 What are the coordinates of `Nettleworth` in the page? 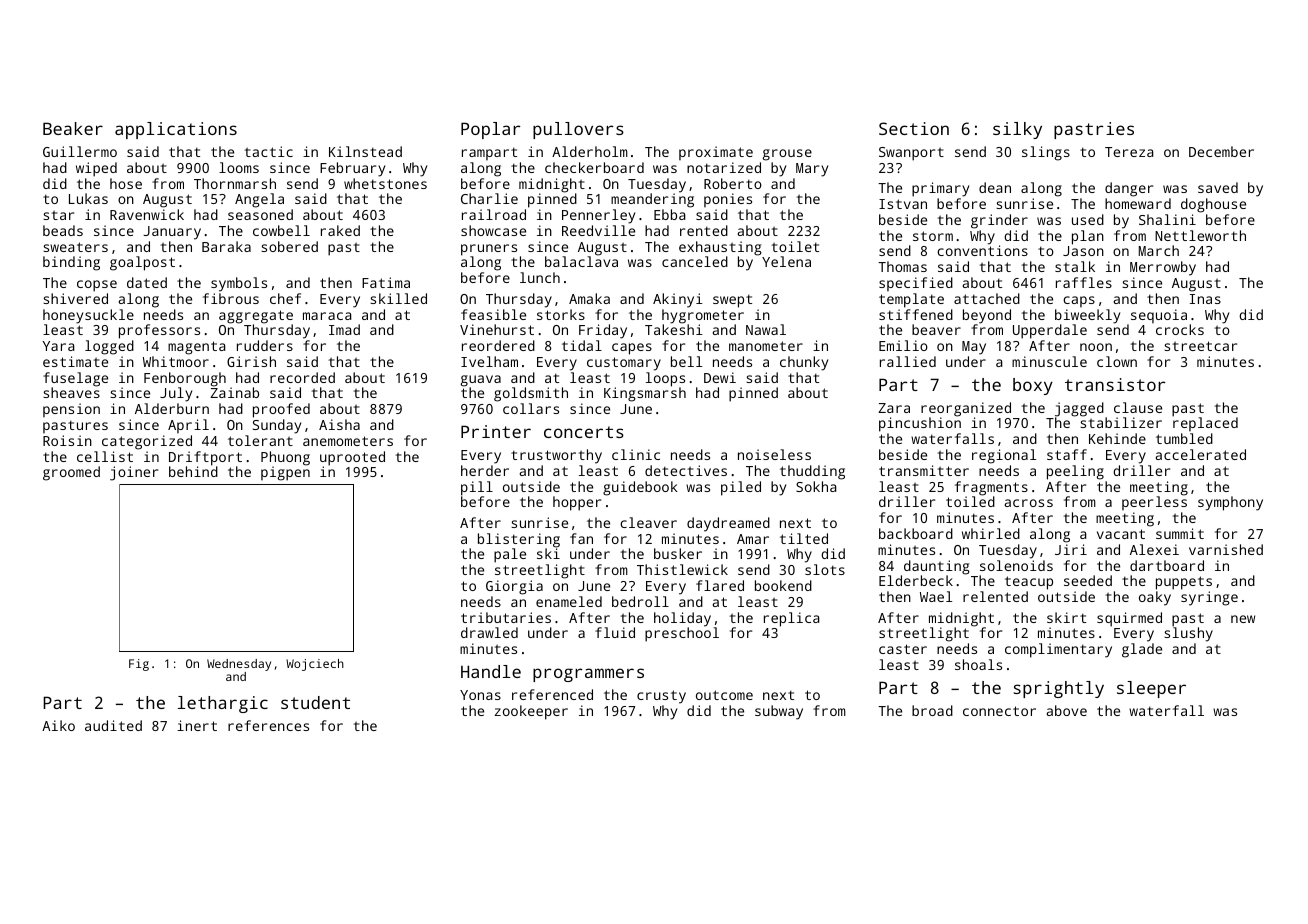 It's located at (1200, 235).
